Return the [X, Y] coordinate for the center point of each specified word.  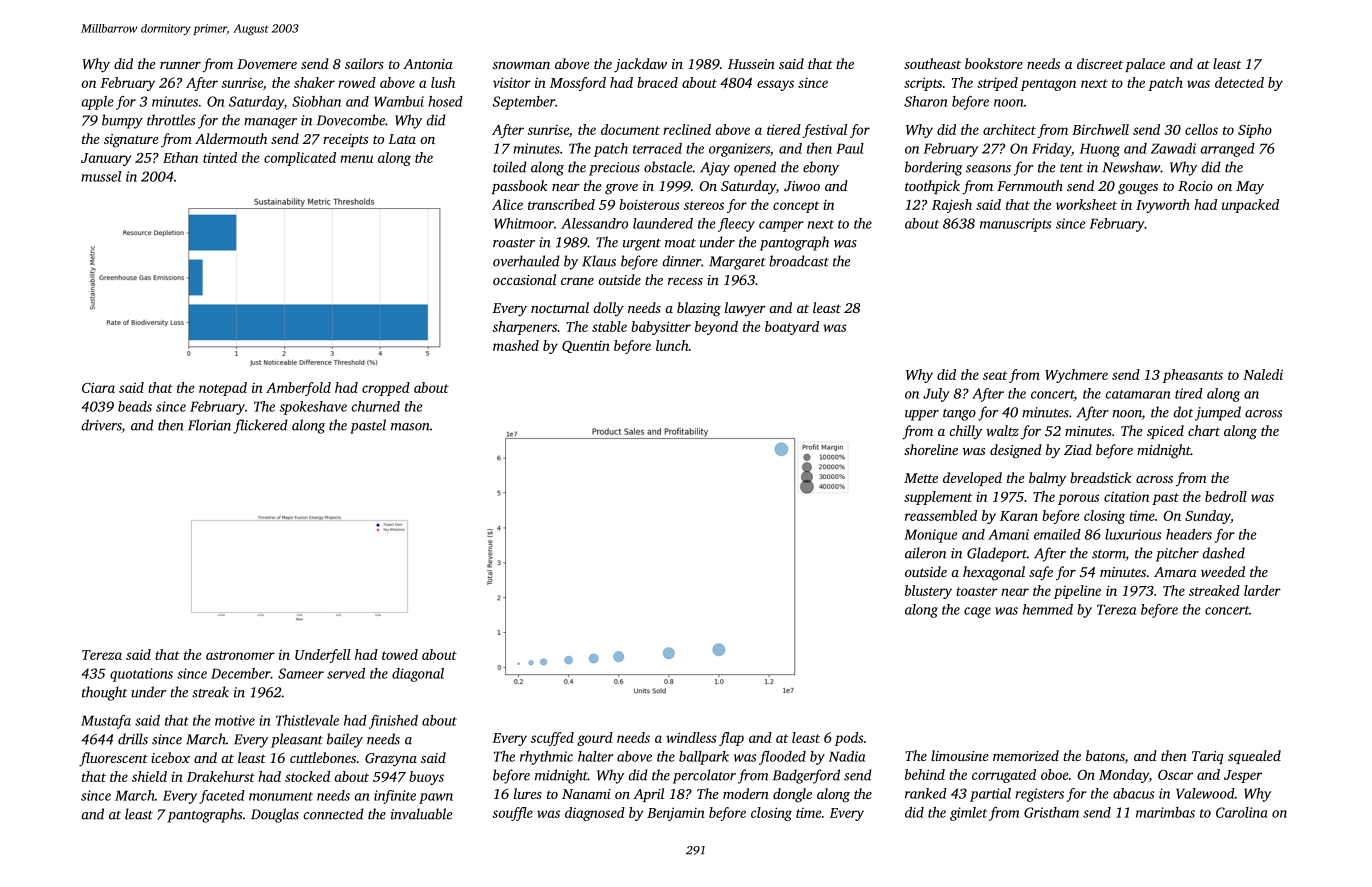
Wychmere [1076, 376]
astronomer [240, 655]
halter [596, 756]
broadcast [799, 261]
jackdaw [640, 65]
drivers [101, 426]
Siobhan [316, 101]
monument [281, 796]
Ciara [98, 387]
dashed [1223, 553]
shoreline [931, 449]
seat [995, 375]
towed [400, 654]
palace [1145, 65]
